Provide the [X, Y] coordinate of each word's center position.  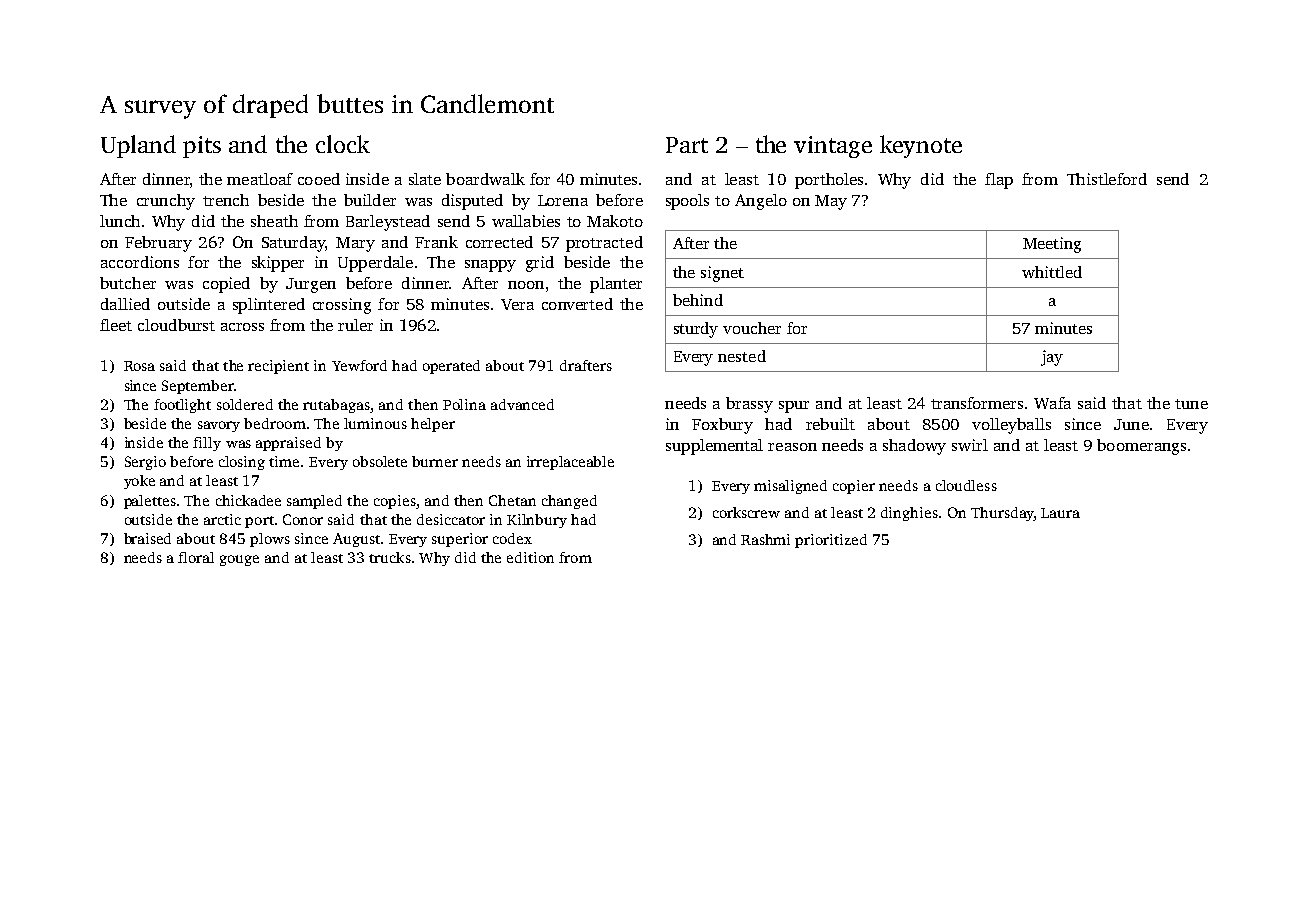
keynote [921, 146]
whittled [1052, 272]
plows [270, 540]
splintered [269, 306]
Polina [464, 404]
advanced [522, 404]
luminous [375, 423]
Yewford [359, 365]
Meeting [1052, 245]
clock [343, 144]
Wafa [1052, 403]
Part [687, 145]
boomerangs [1141, 447]
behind [698, 300]
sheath [274, 221]
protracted [604, 244]
